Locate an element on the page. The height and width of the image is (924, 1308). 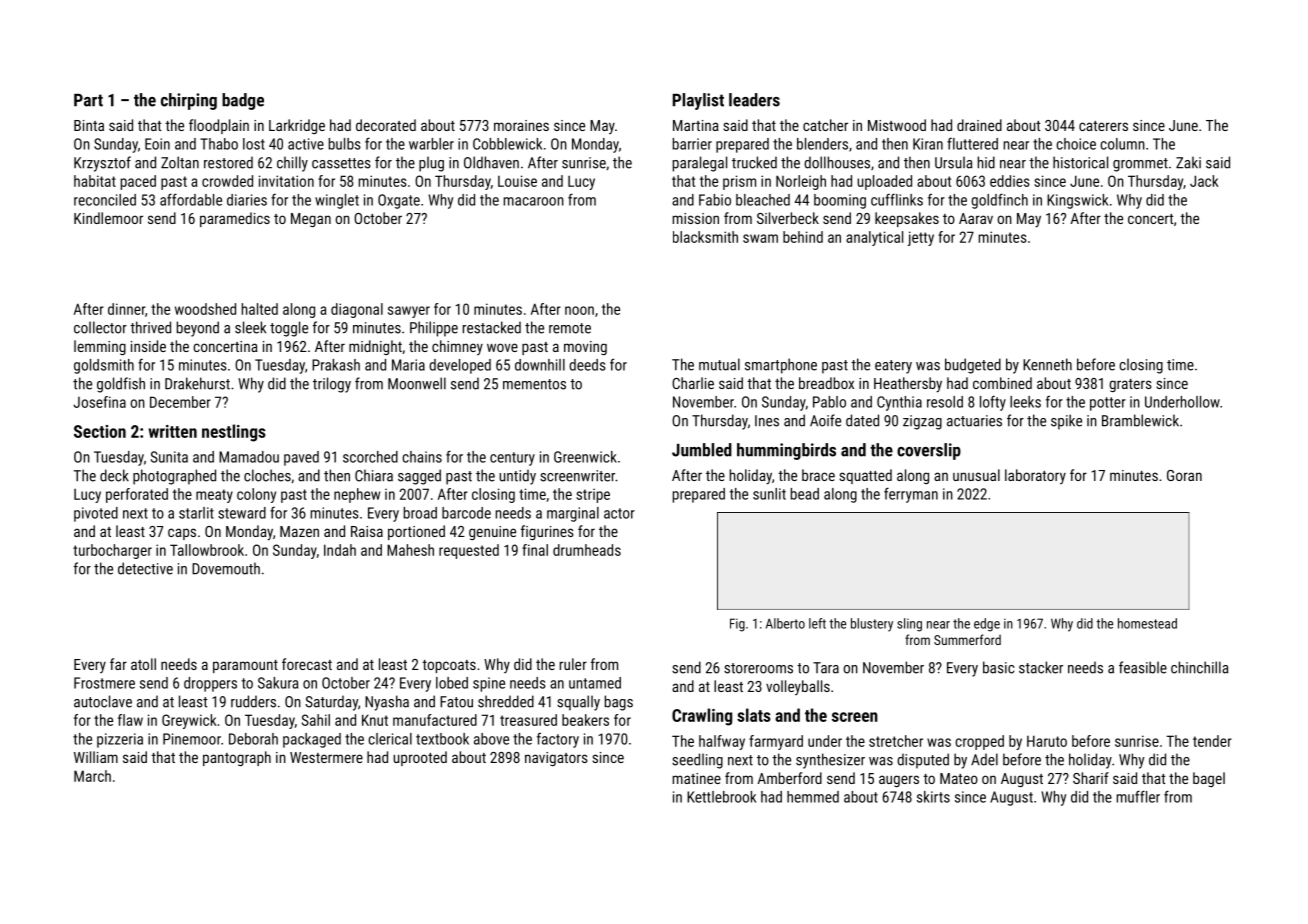
homestead is located at coordinates (1147, 623).
